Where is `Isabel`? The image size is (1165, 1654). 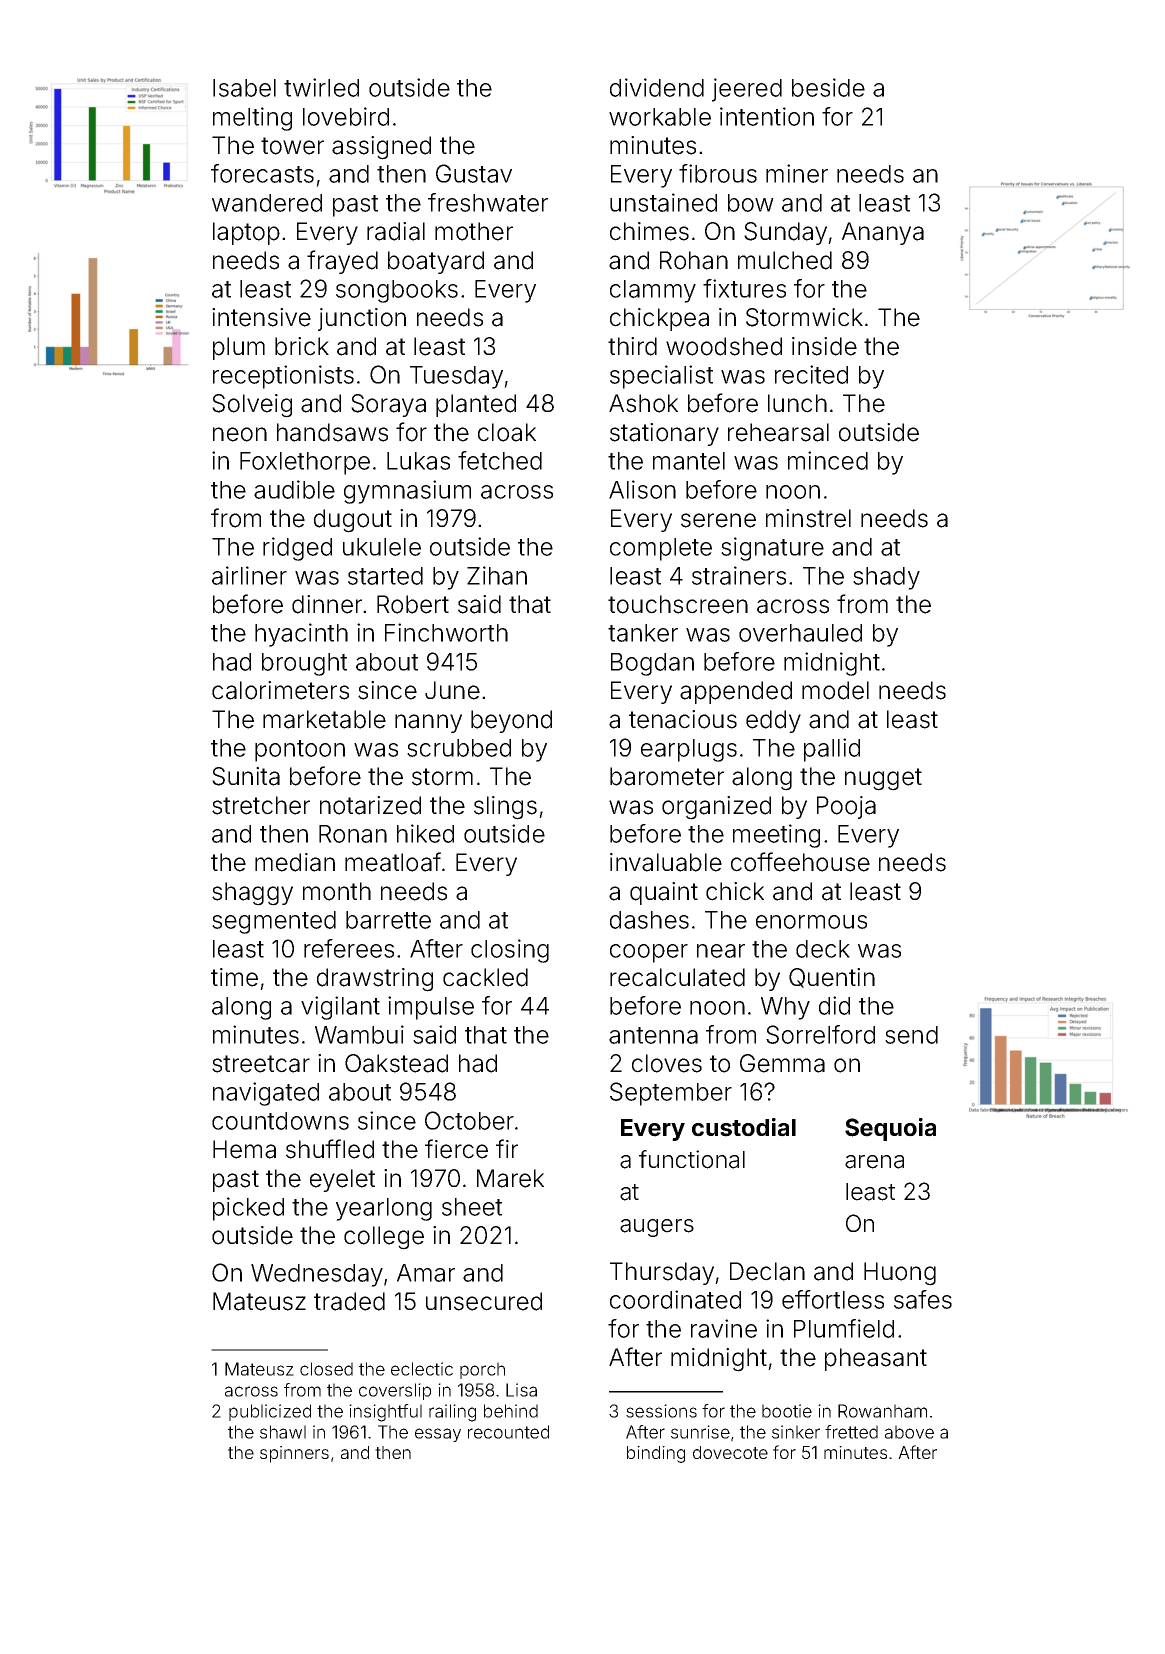
Isabel is located at coordinates (244, 88).
